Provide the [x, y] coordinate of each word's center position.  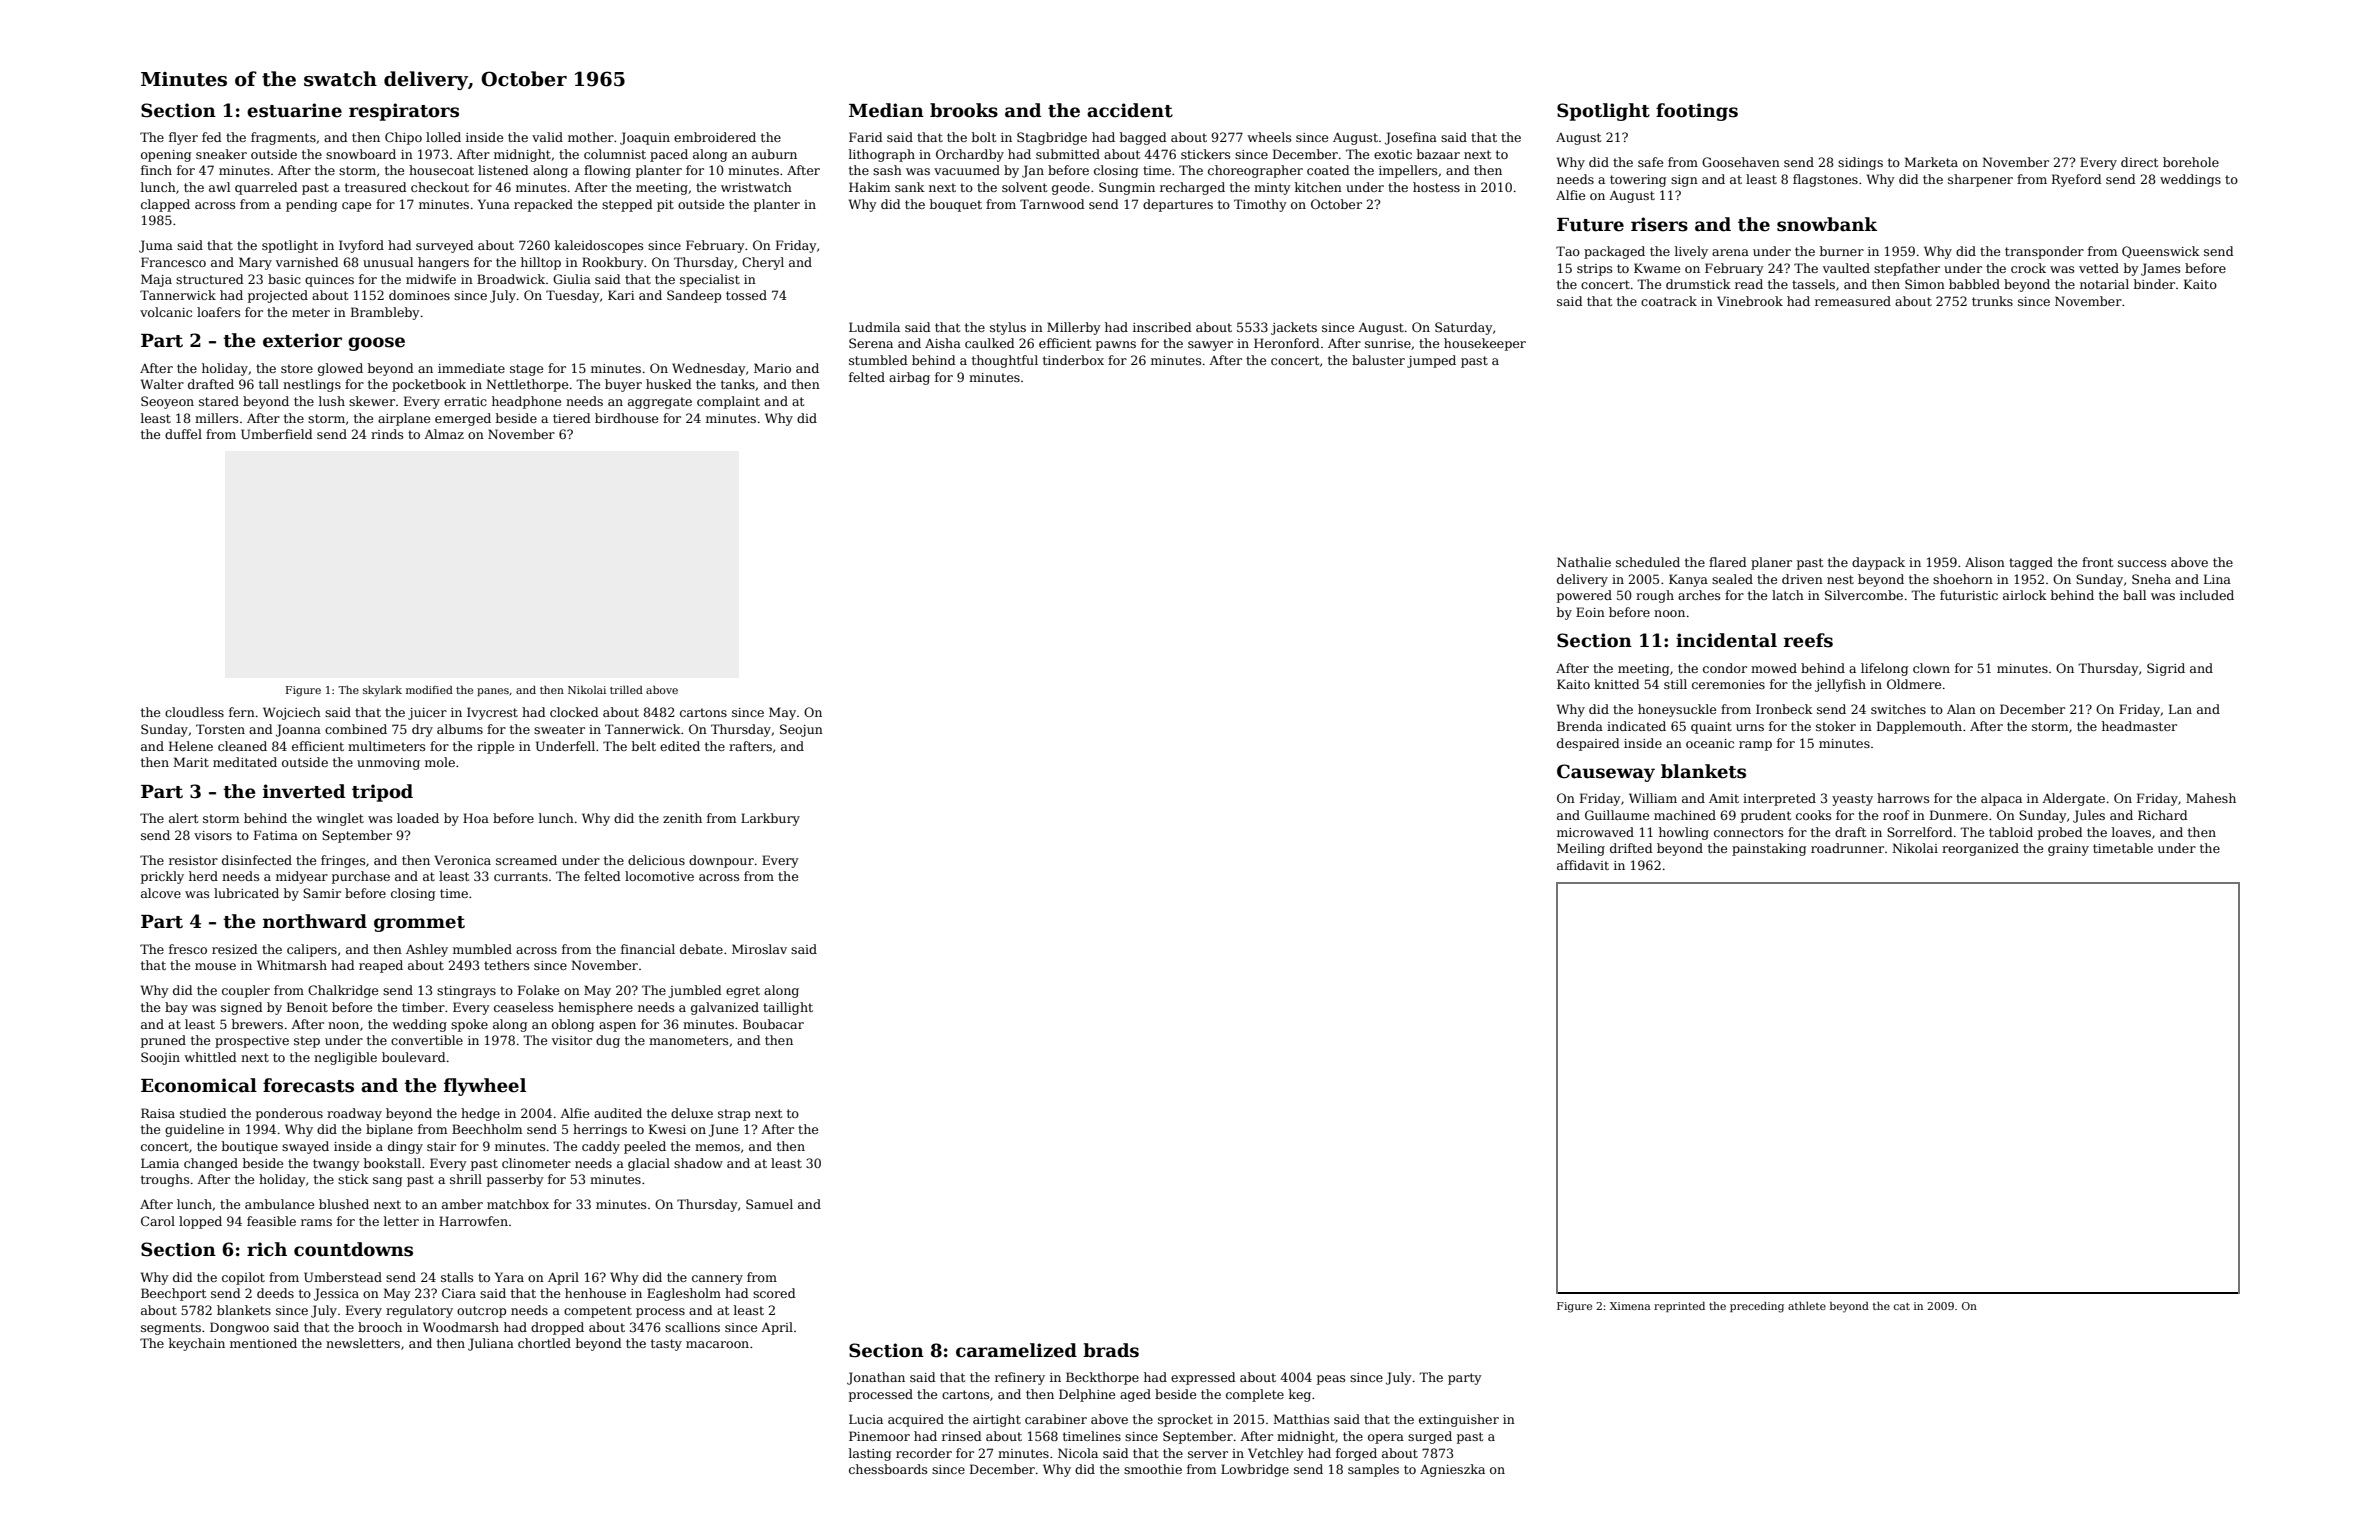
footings [1697, 112]
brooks [964, 110]
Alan [1961, 709]
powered [1584, 596]
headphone [526, 402]
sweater [559, 729]
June [723, 1130]
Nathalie [1584, 562]
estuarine [294, 110]
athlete [1807, 1306]
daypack [1878, 563]
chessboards [888, 1469]
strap [734, 1115]
